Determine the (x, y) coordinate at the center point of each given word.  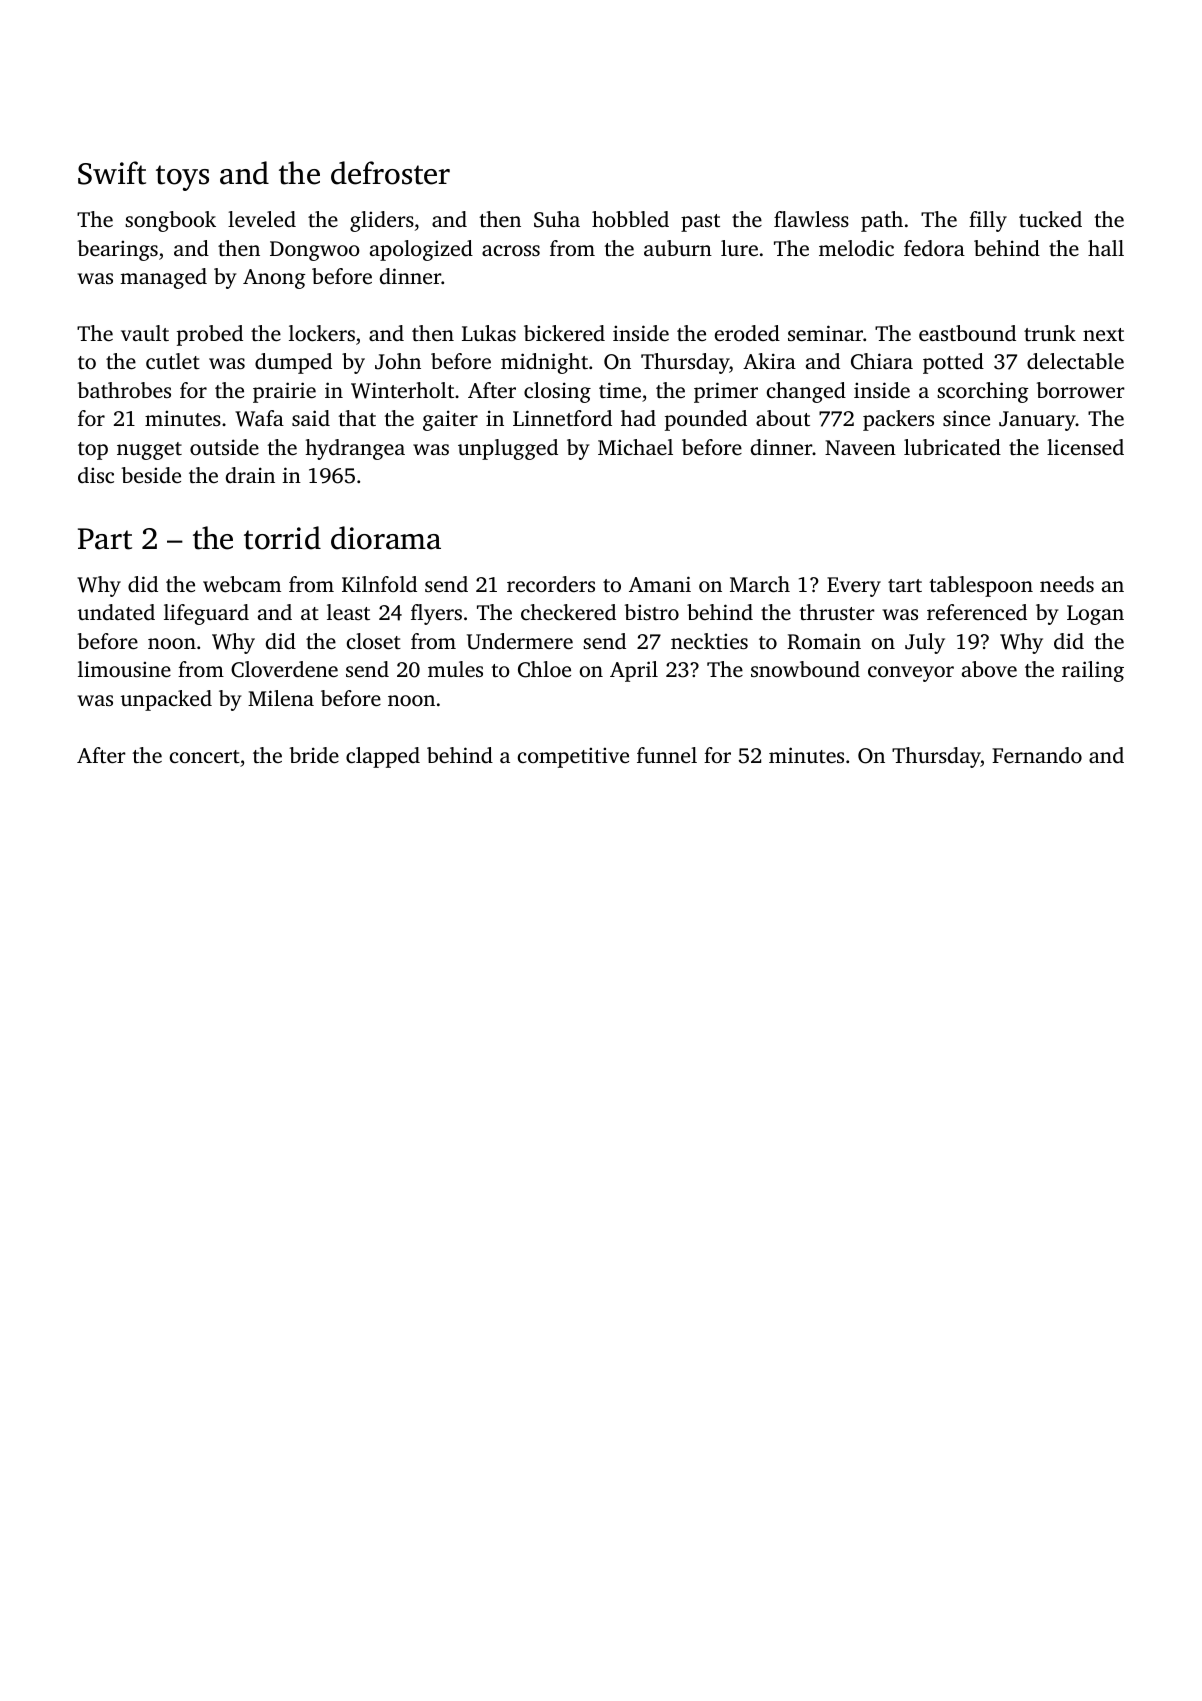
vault (145, 333)
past (700, 223)
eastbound (967, 333)
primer (726, 392)
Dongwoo (315, 251)
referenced (977, 612)
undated (116, 612)
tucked (1050, 219)
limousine (124, 669)
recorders (551, 584)
